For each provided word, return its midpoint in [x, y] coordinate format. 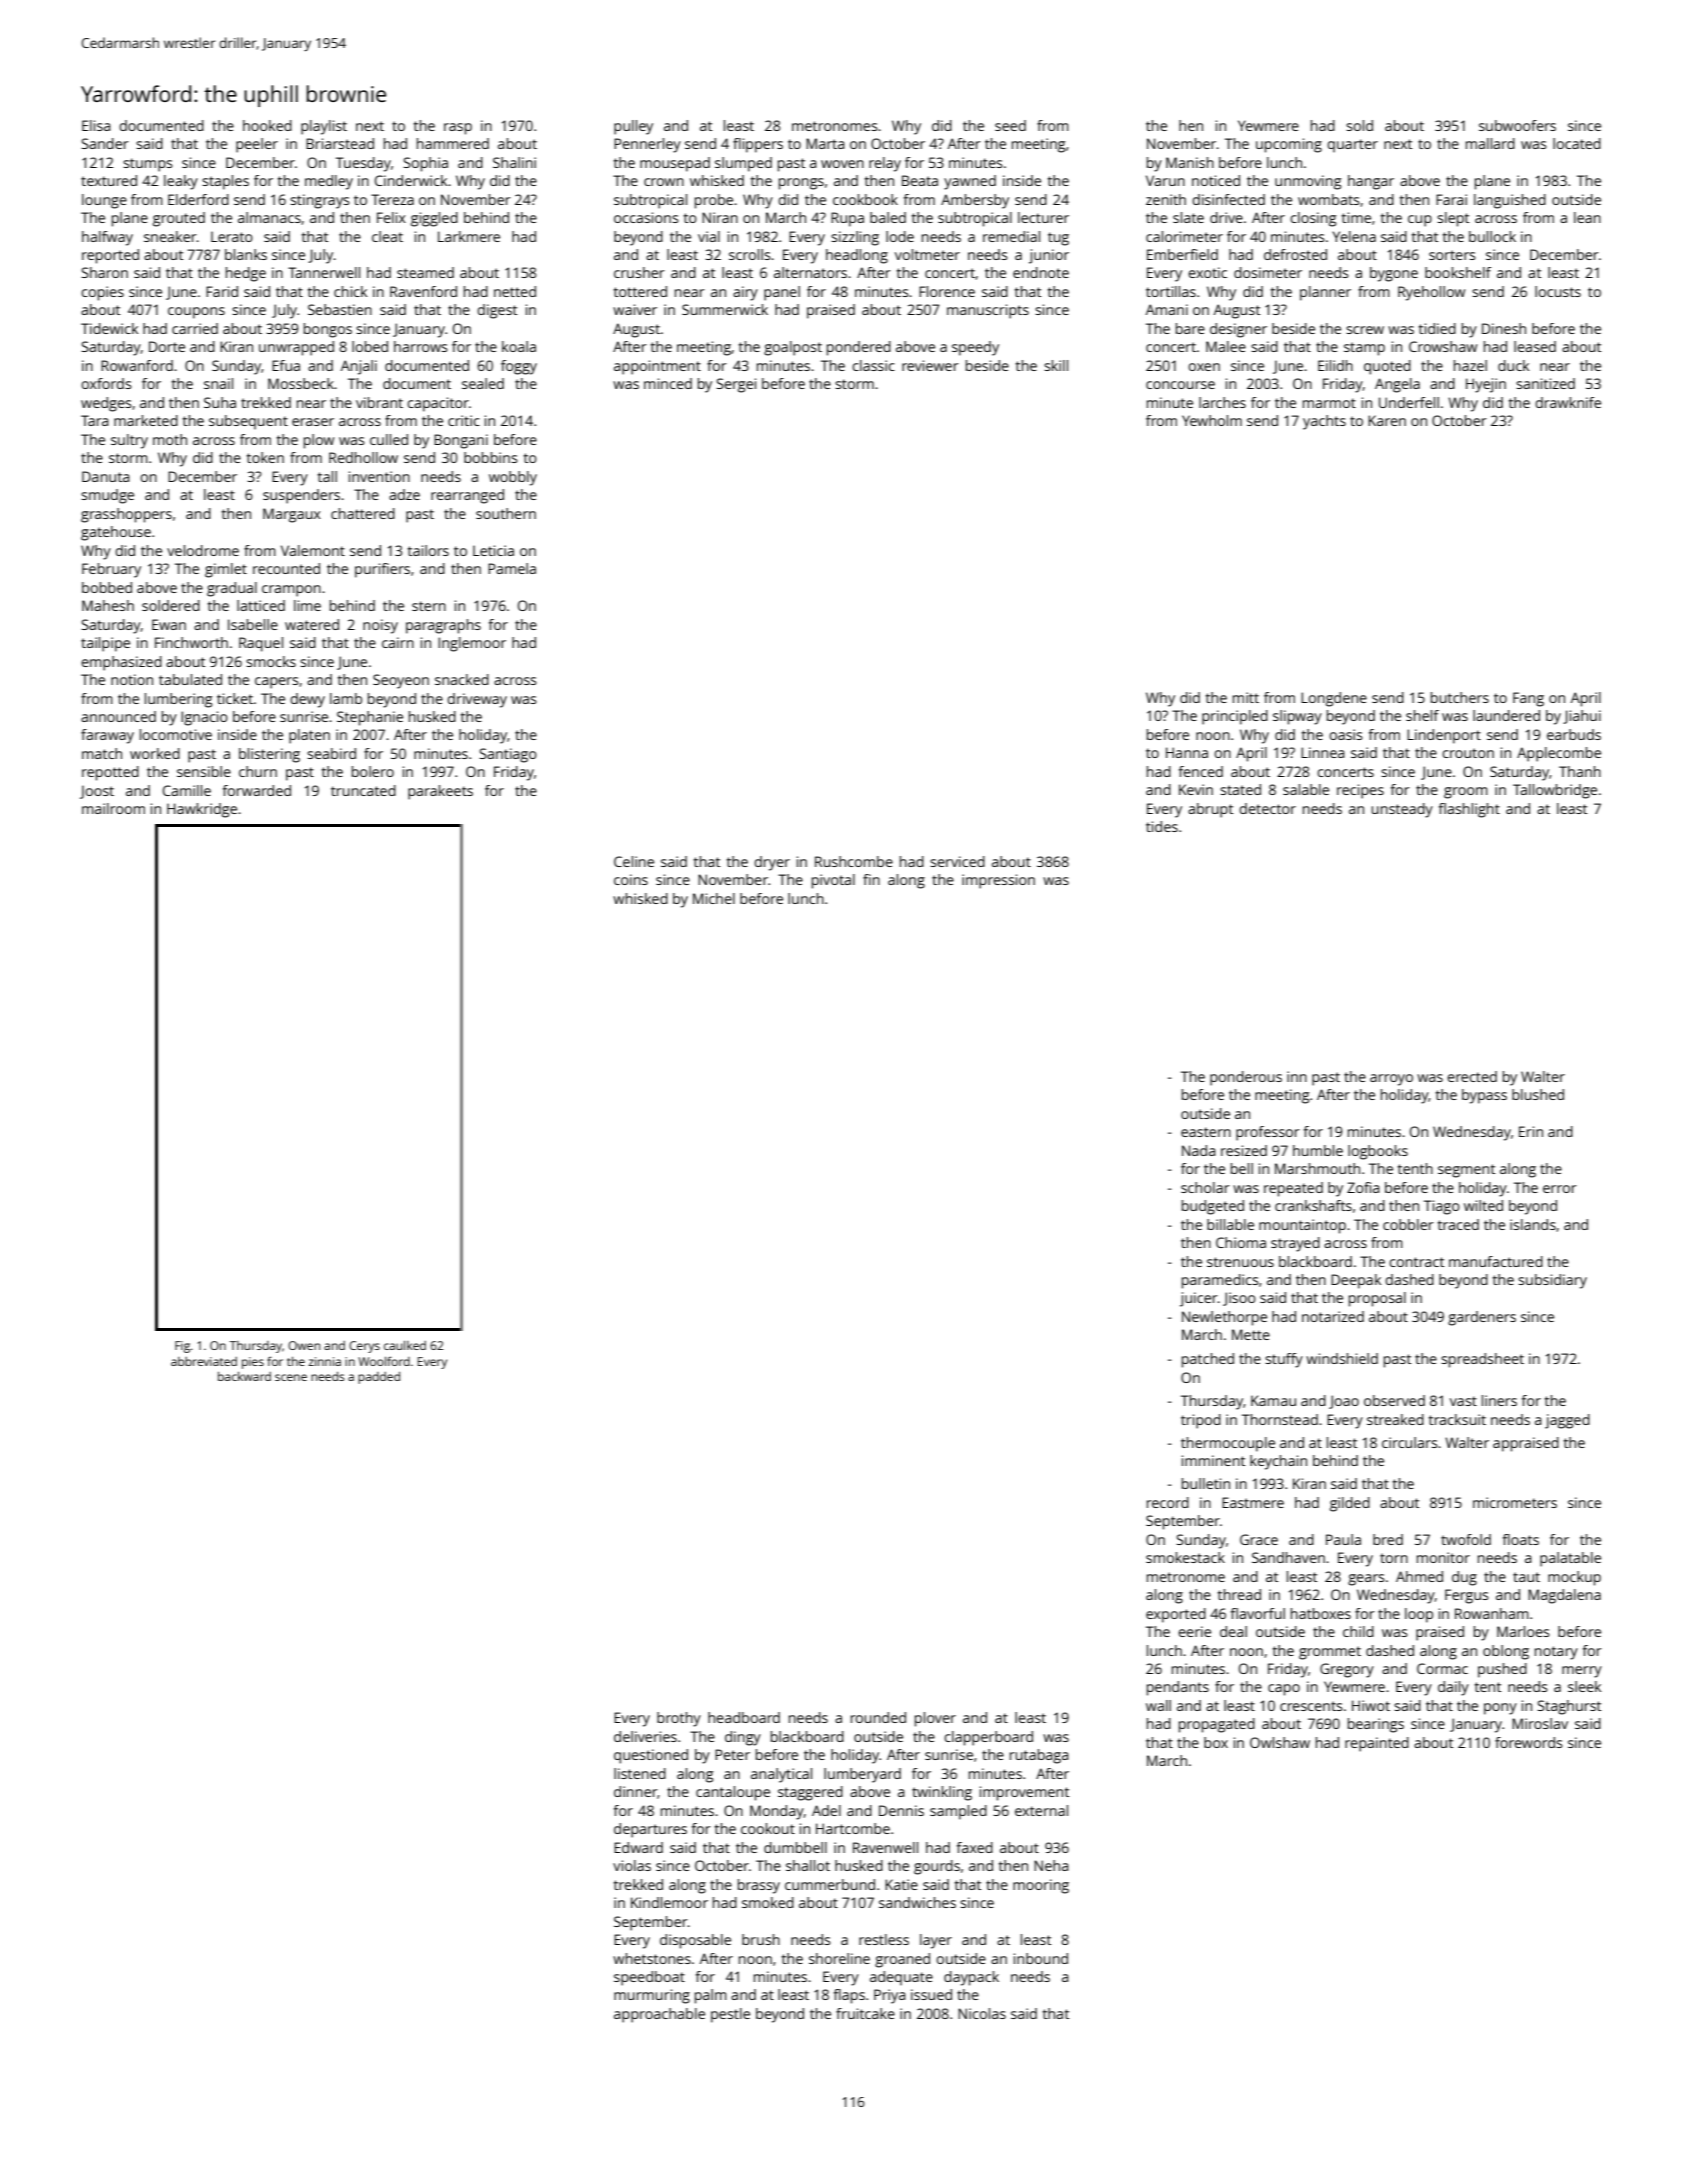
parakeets [440, 792]
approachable [659, 2015]
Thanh [1580, 771]
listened [640, 1773]
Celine [634, 861]
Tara [95, 420]
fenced [1201, 771]
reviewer [930, 365]
